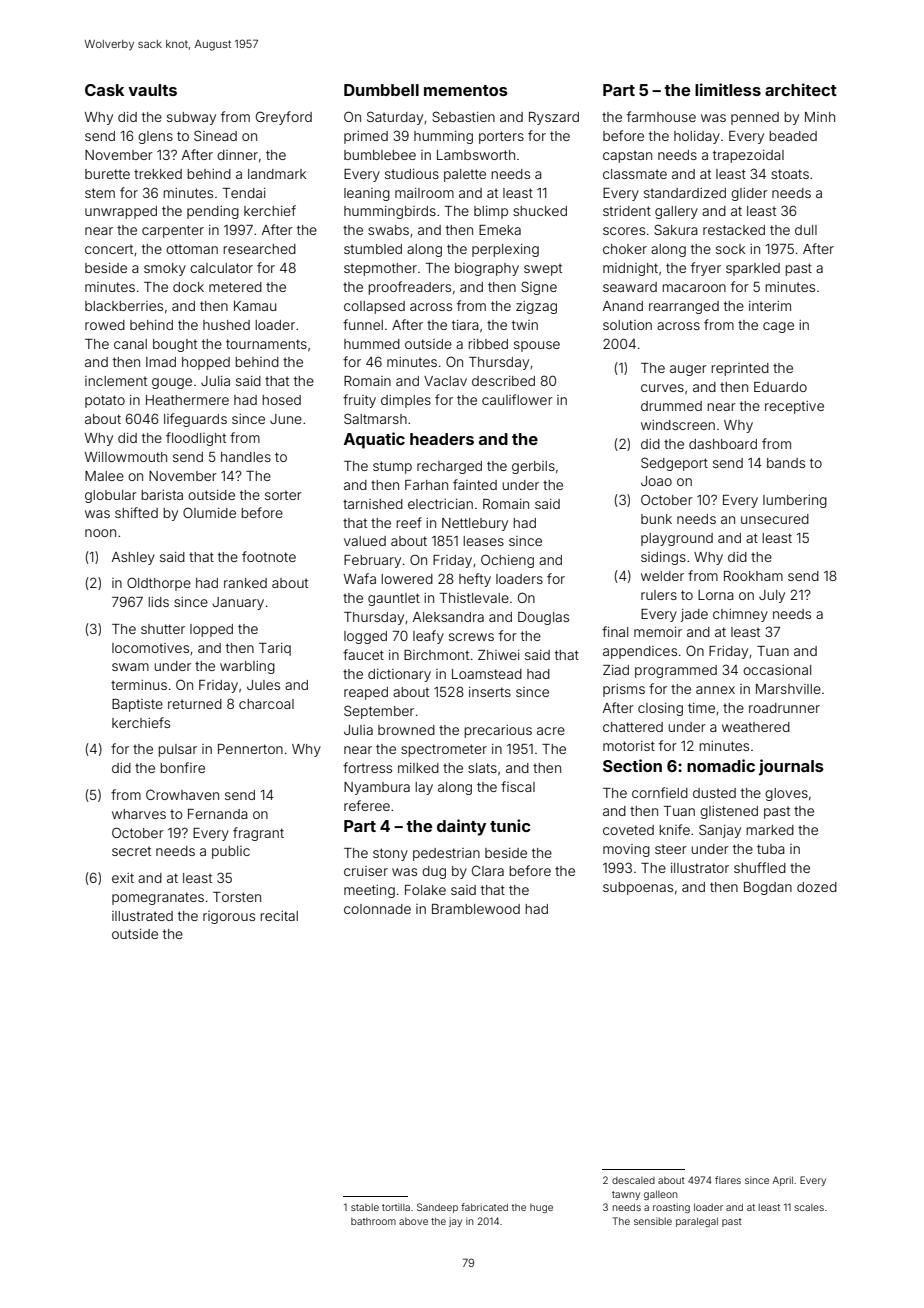  What do you see at coordinates (638, 888) in the screenshot?
I see `subpoenas` at bounding box center [638, 888].
